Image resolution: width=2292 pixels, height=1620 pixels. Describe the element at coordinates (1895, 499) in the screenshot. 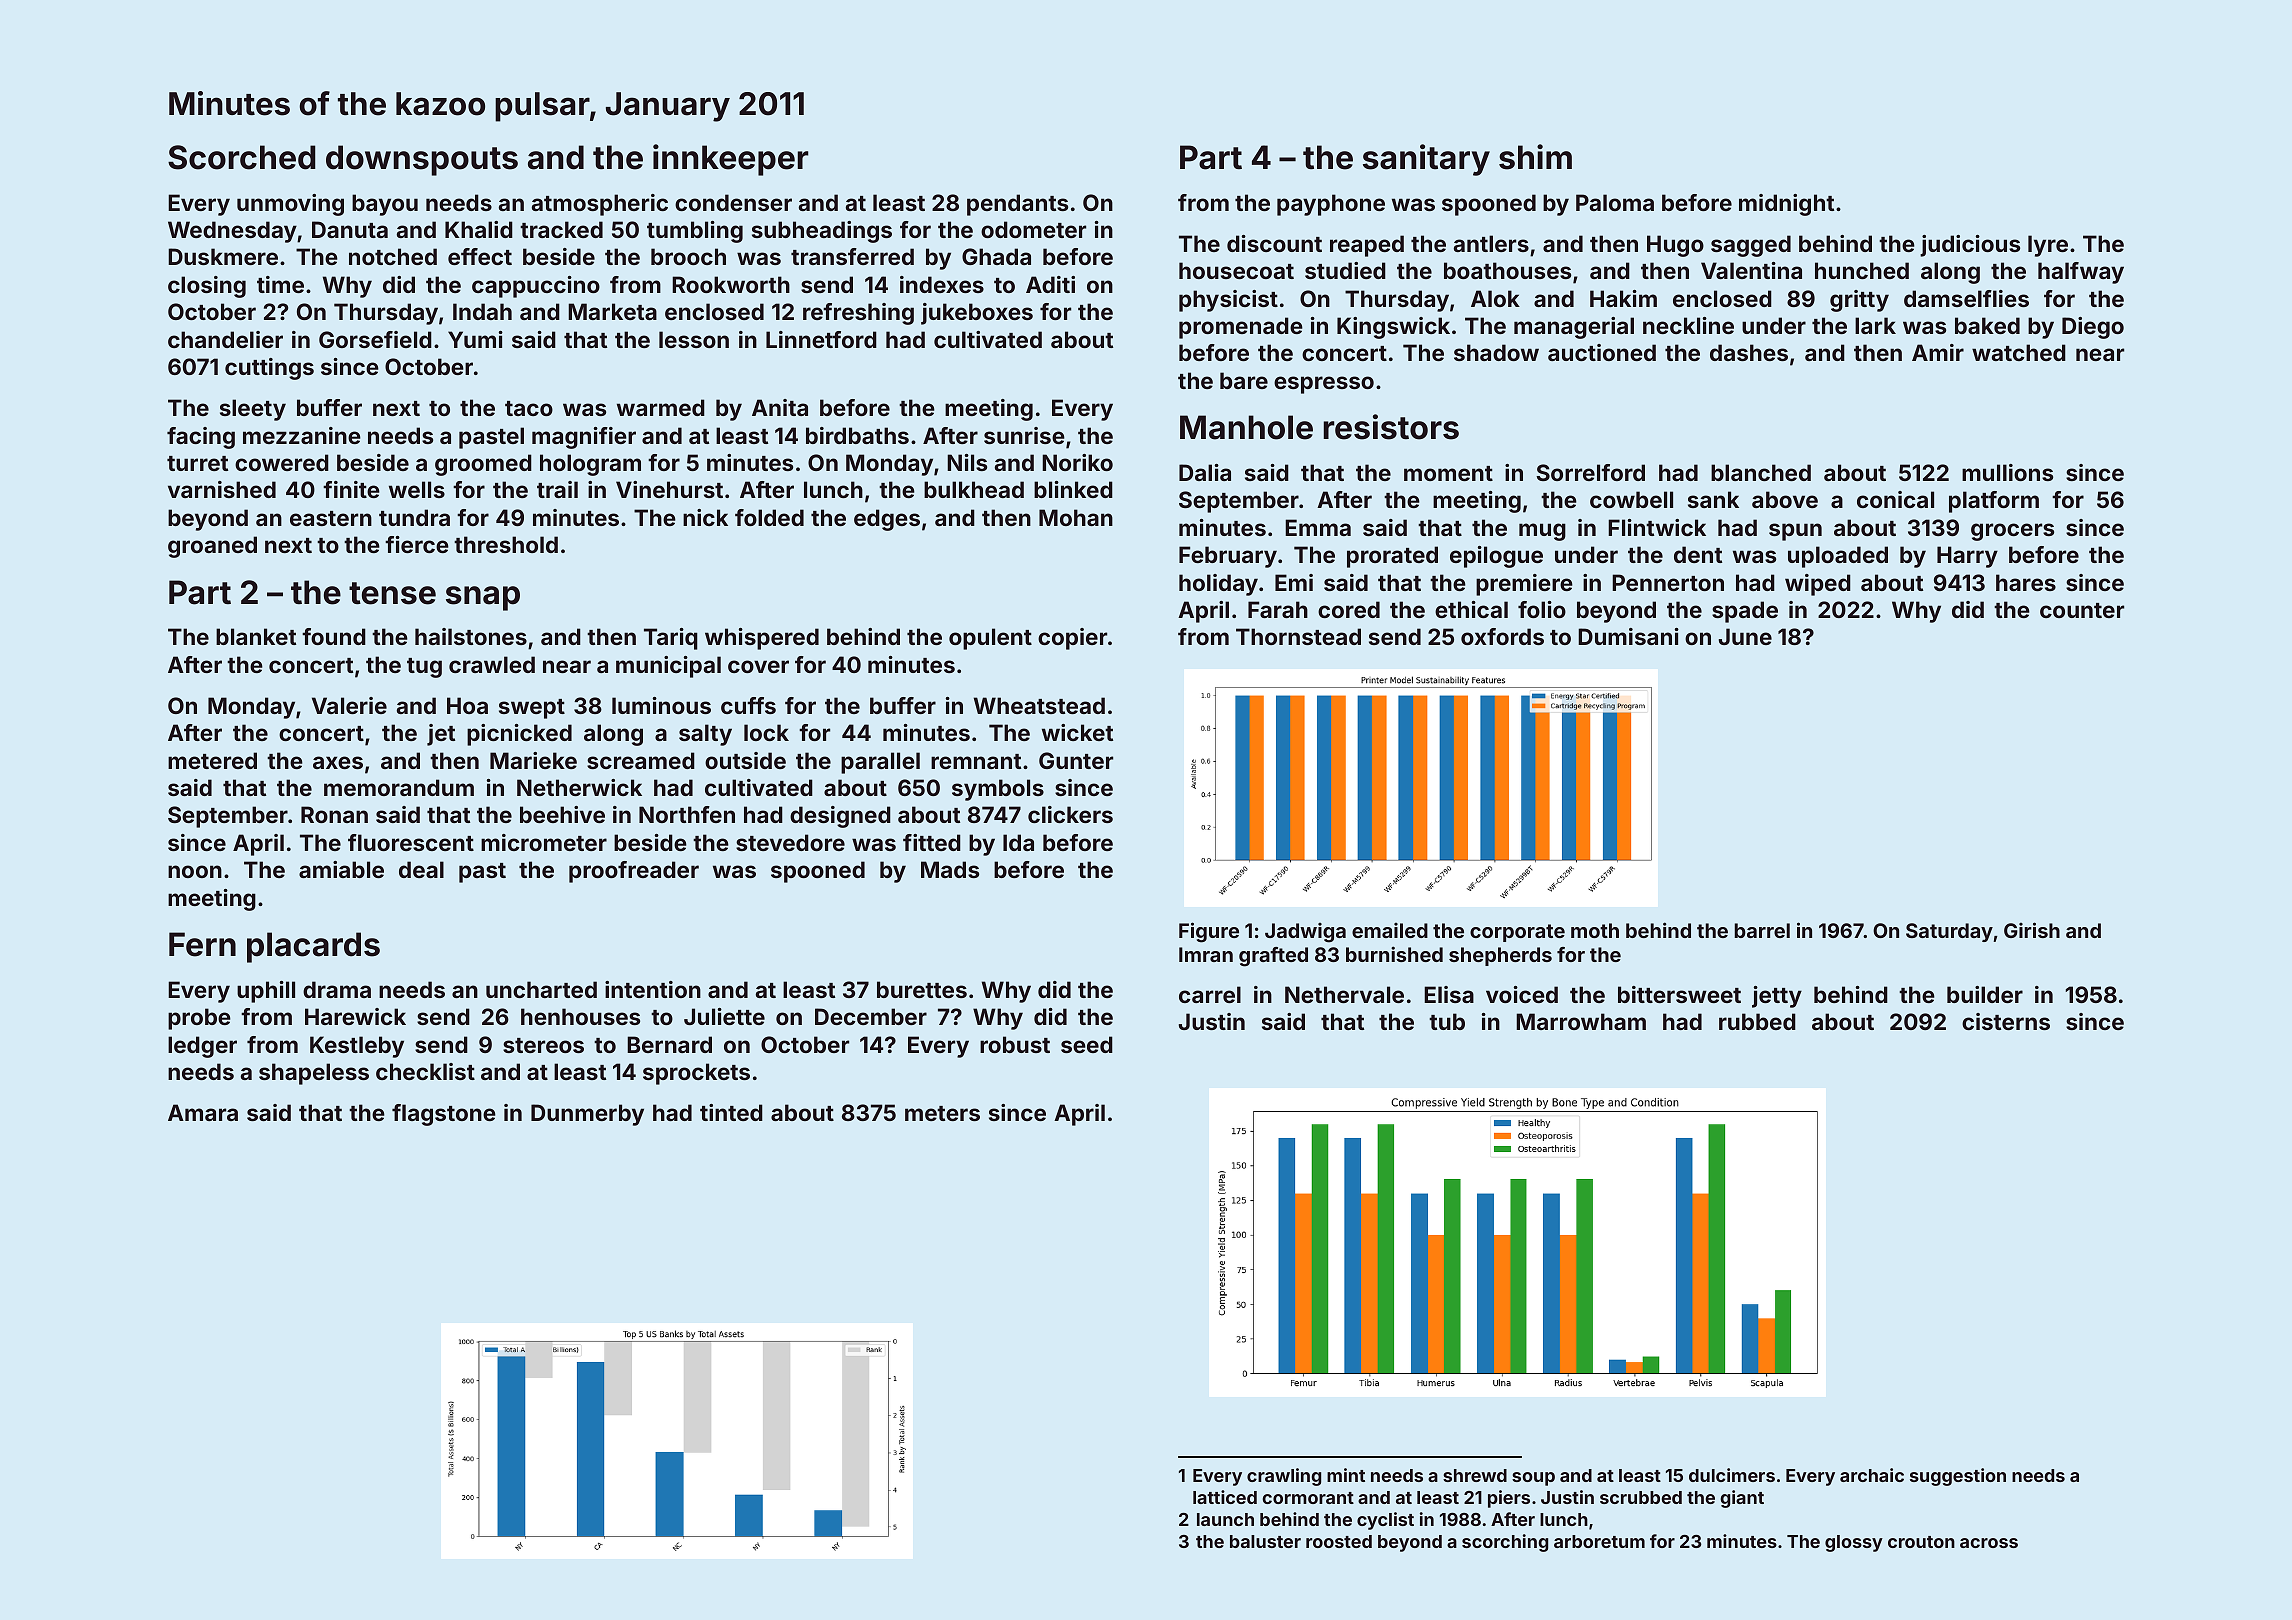

I see `conical` at that location.
